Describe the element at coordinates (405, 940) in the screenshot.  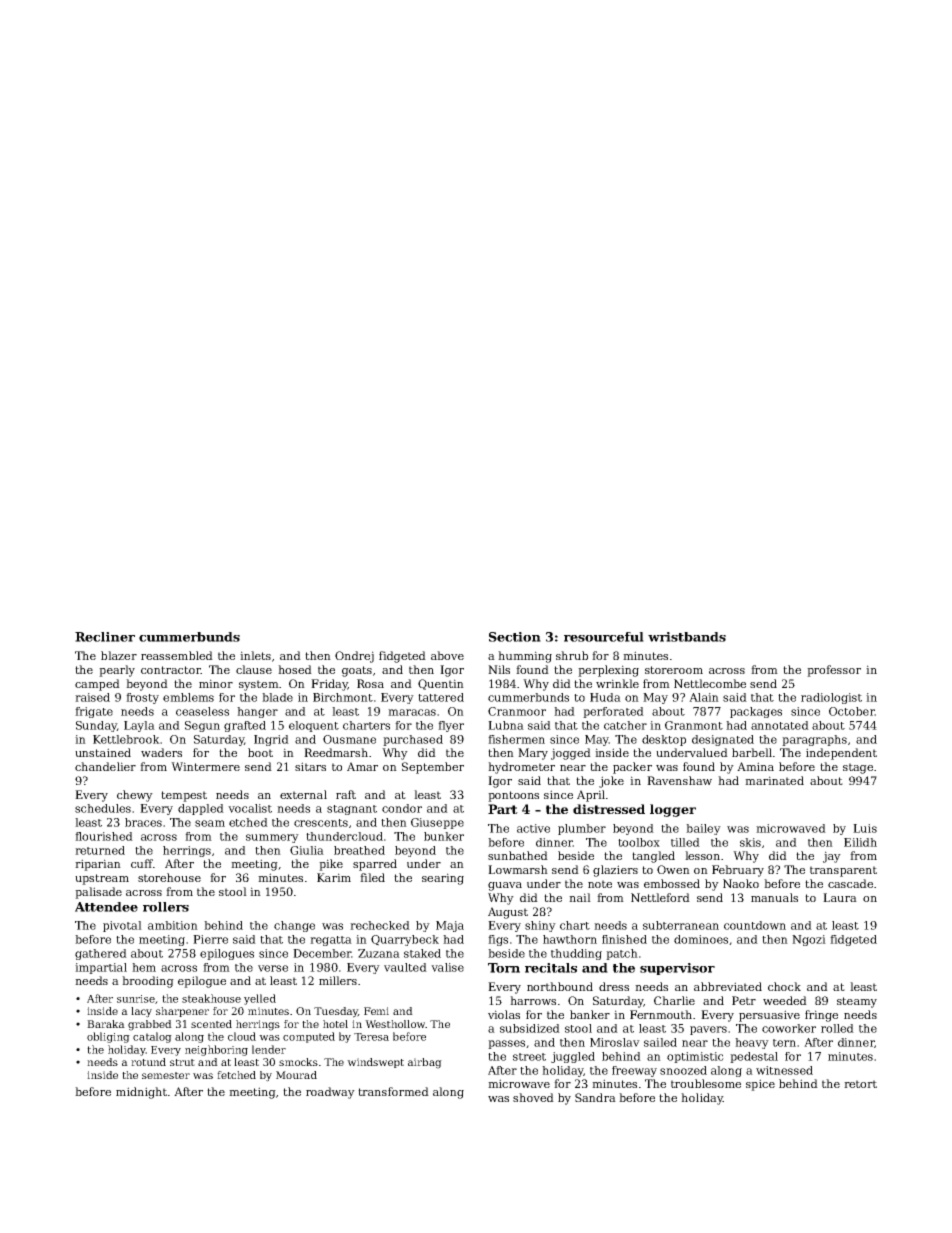
I see `Quarrybeck` at that location.
